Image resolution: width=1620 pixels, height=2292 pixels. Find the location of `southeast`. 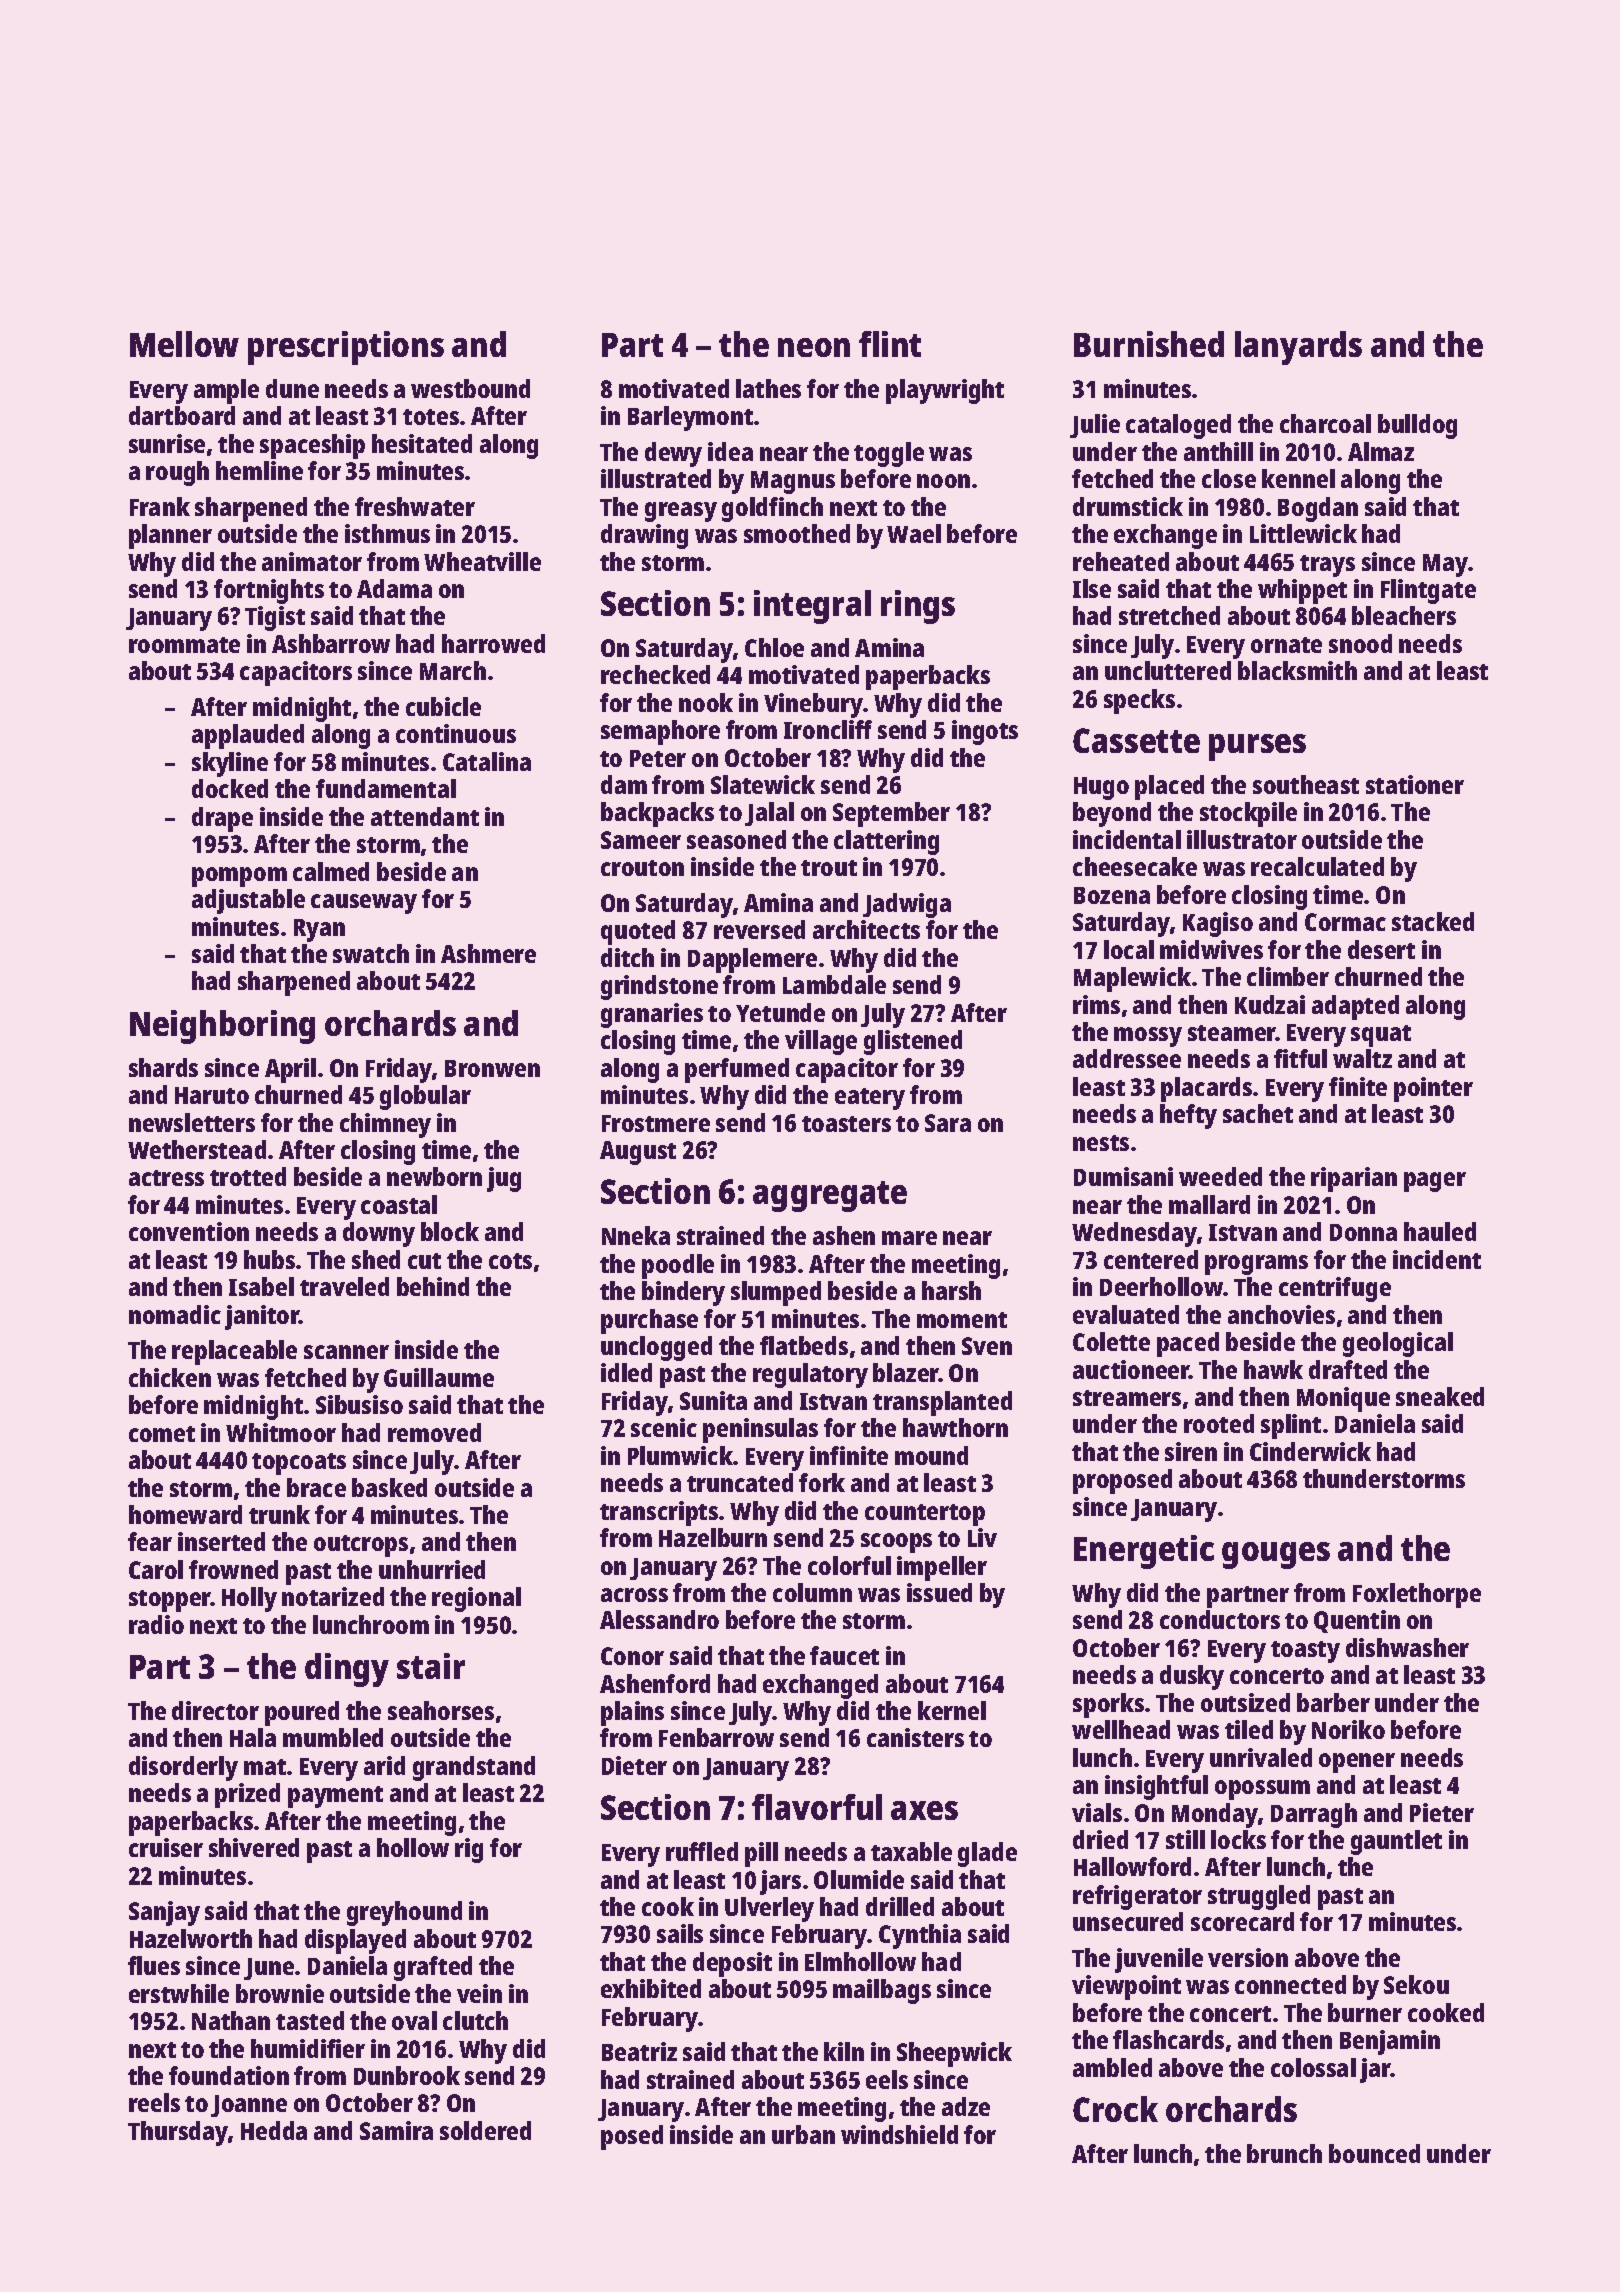

southeast is located at coordinates (1306, 784).
